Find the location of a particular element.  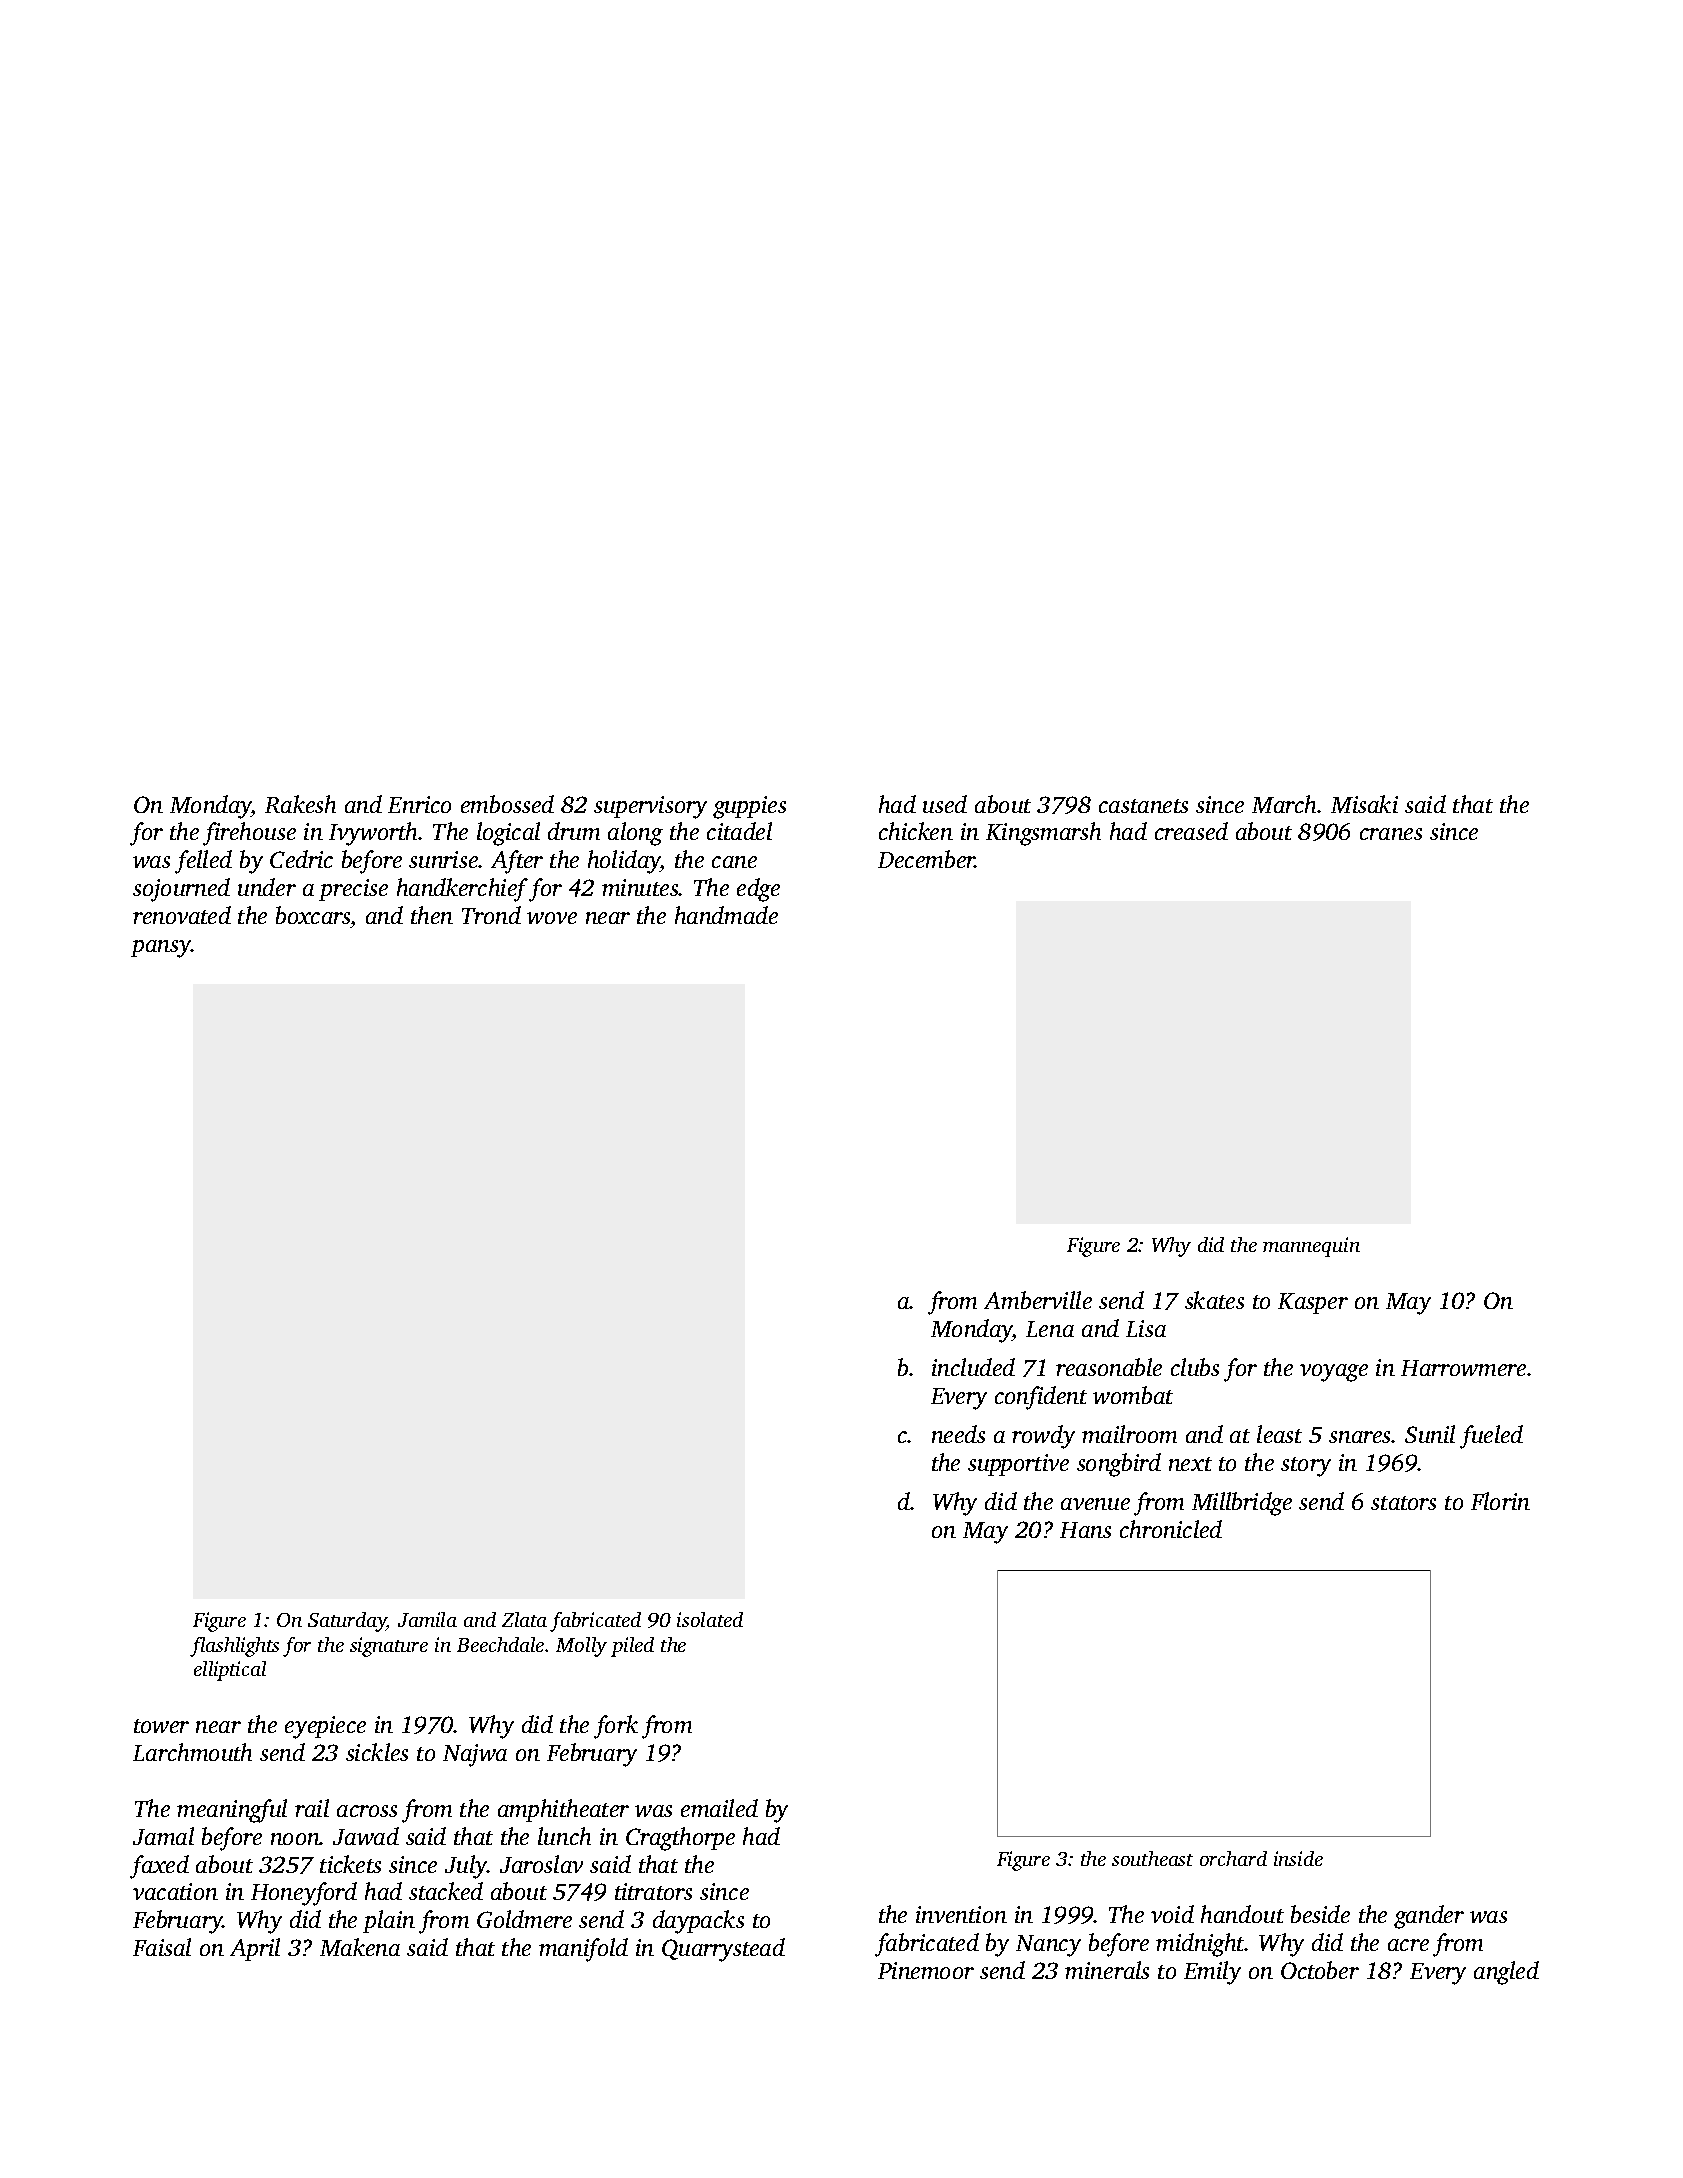

Harrowmere is located at coordinates (1463, 1368).
